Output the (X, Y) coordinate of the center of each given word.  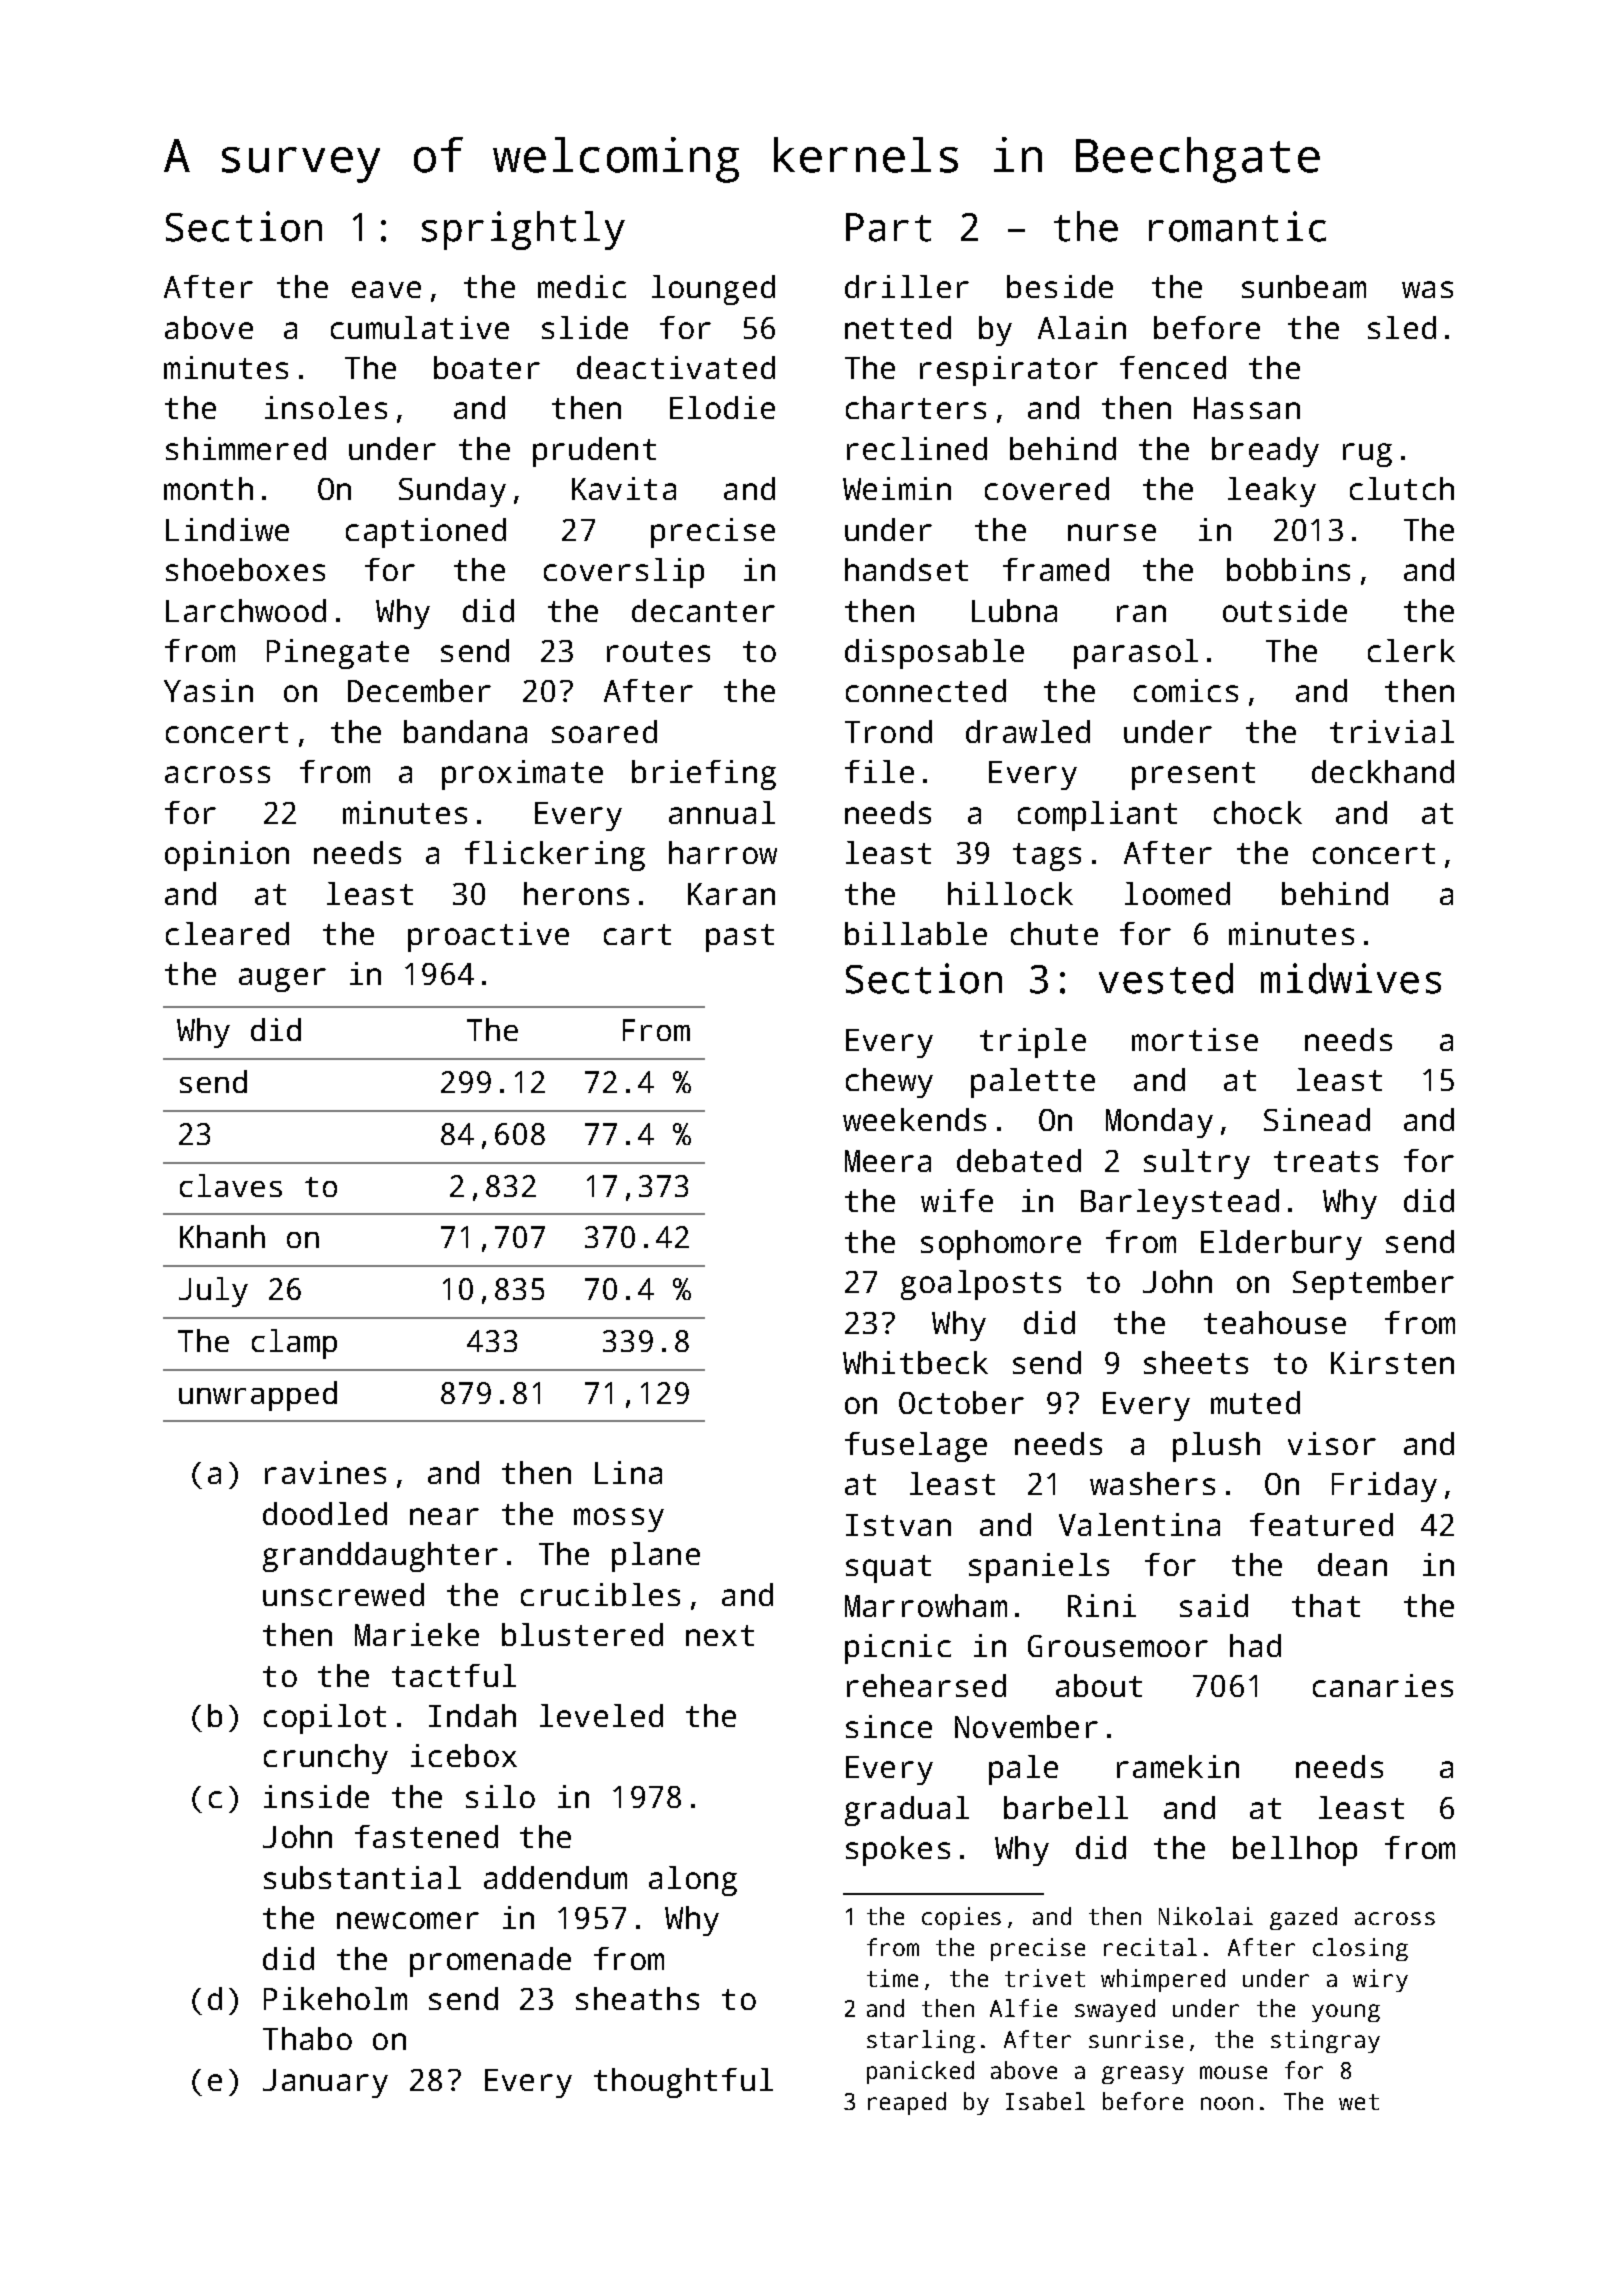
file (879, 771)
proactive (488, 937)
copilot (325, 1719)
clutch (1402, 488)
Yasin (208, 690)
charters (916, 407)
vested (1166, 978)
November (1026, 1726)
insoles (326, 407)
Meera (888, 1161)
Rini (1102, 1605)
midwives (1351, 978)
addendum (555, 1877)
